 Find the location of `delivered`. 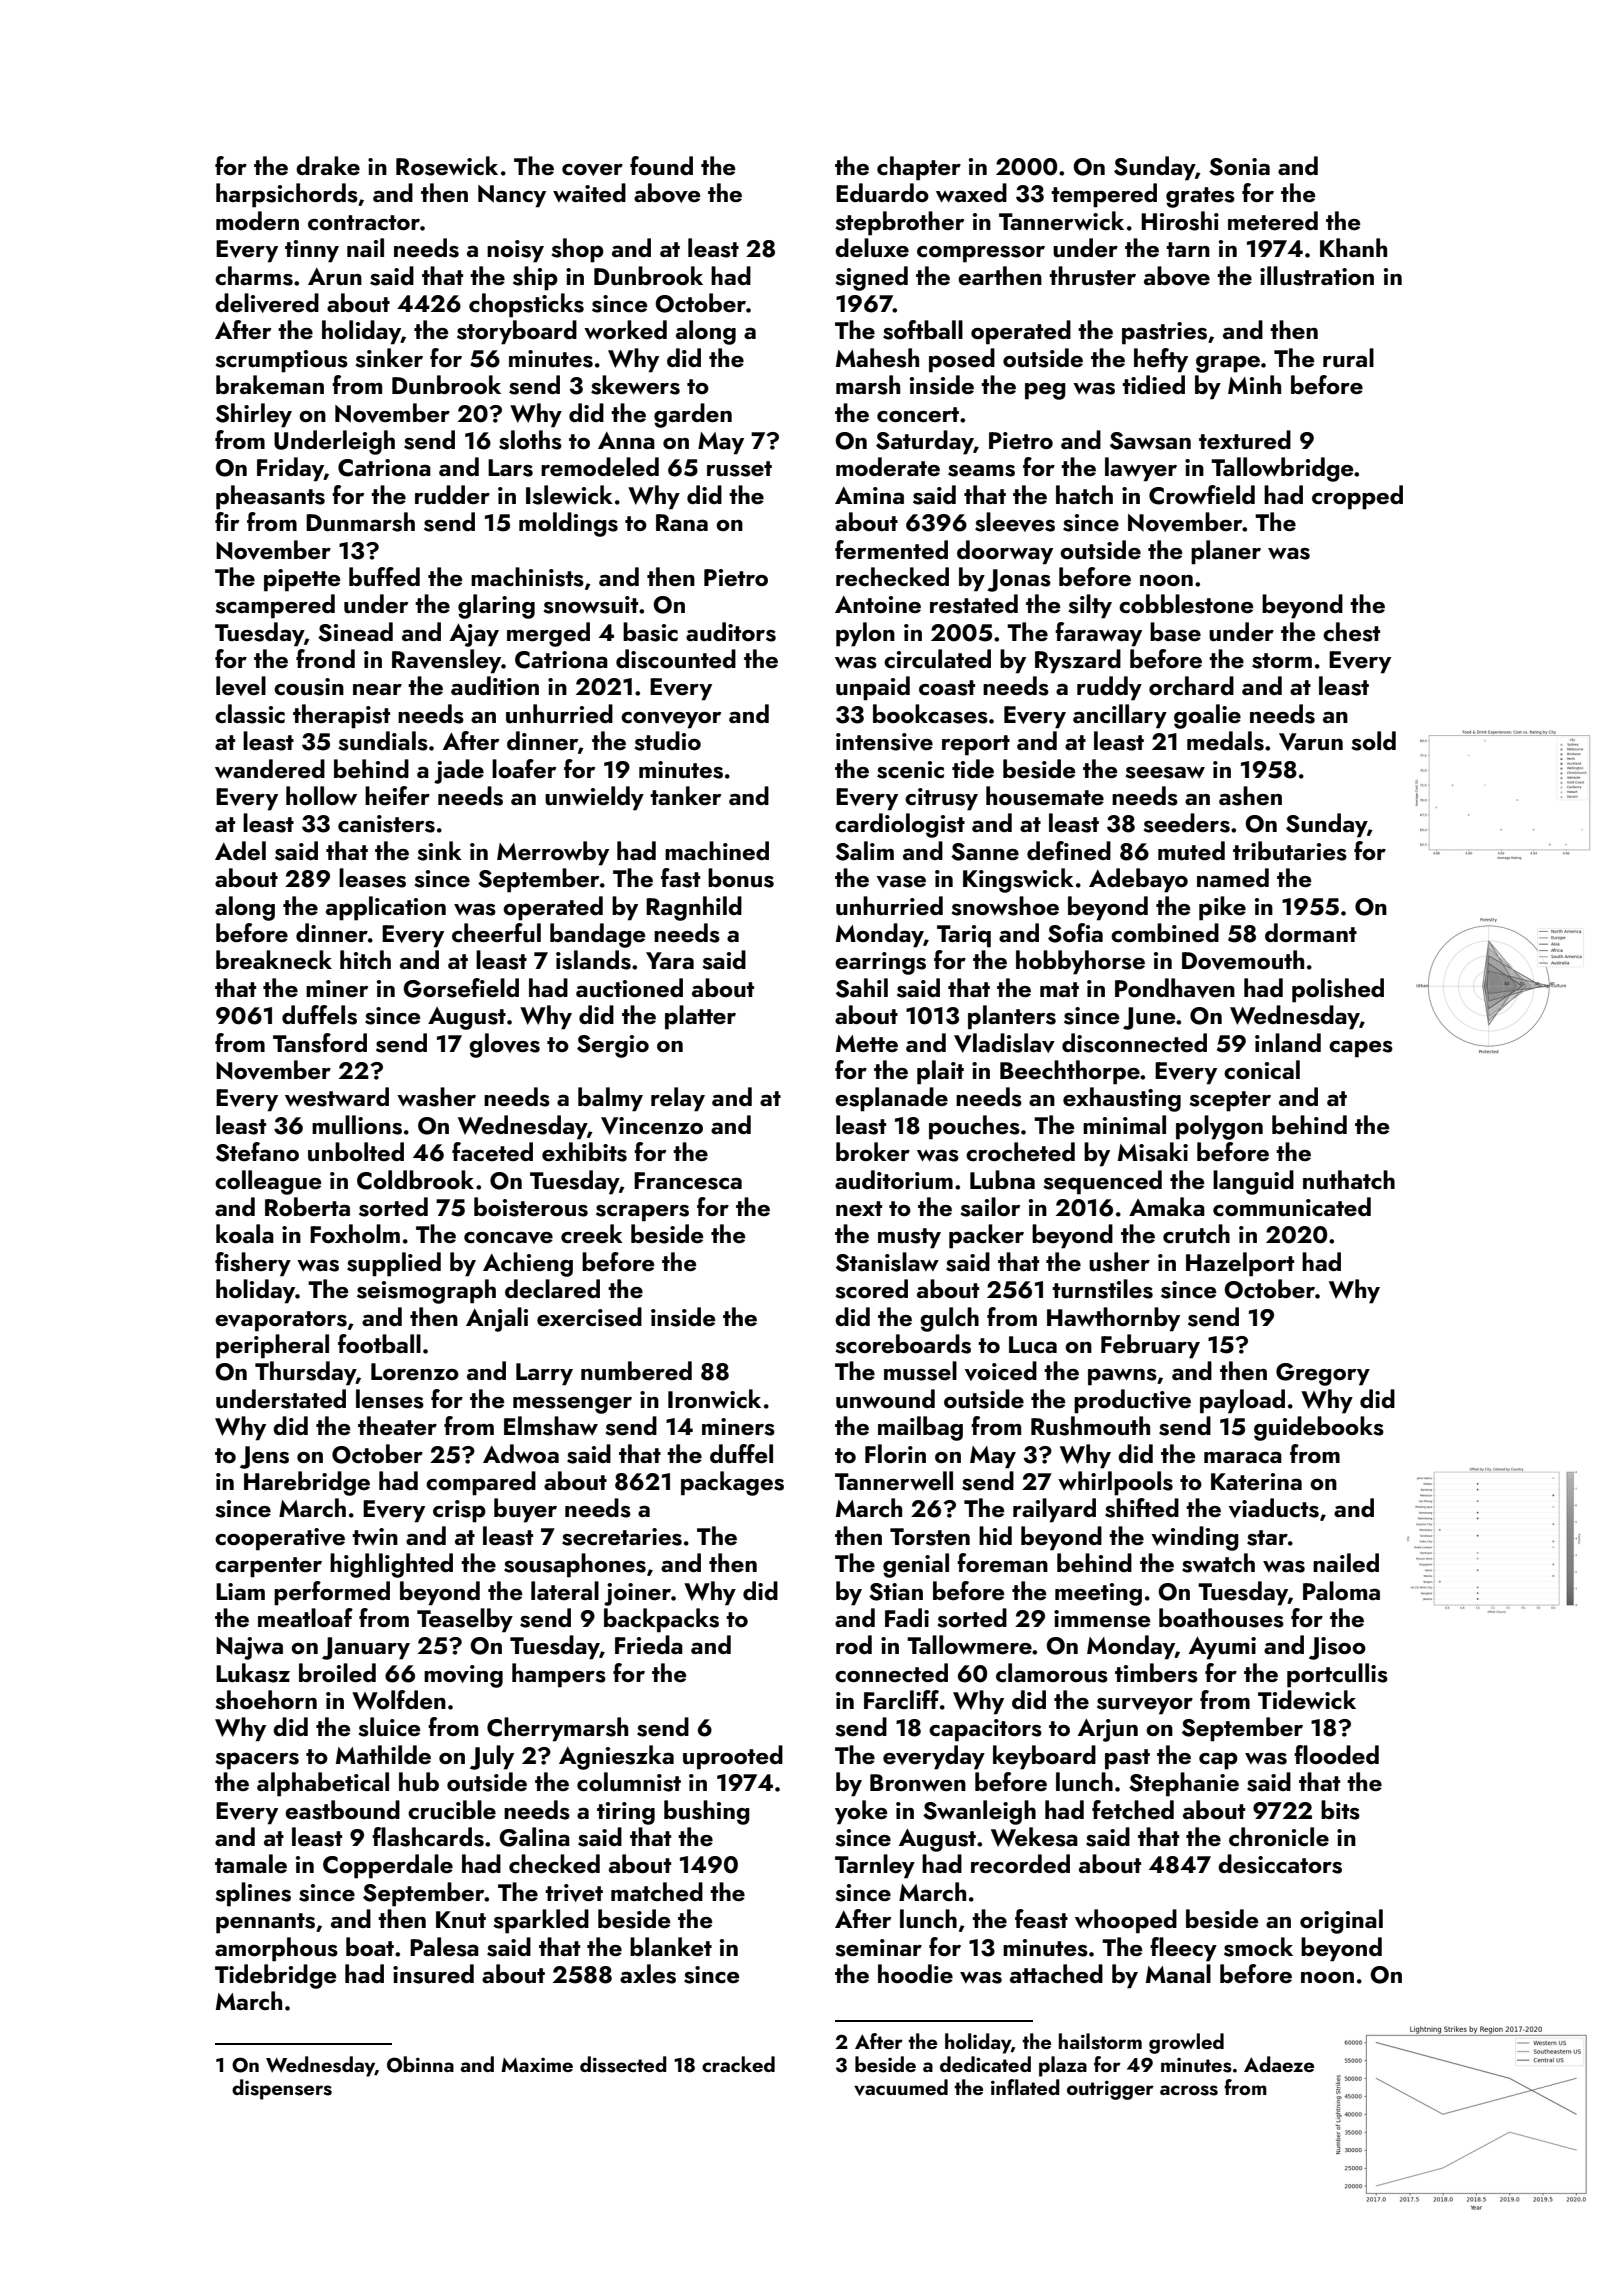

delivered is located at coordinates (267, 303).
